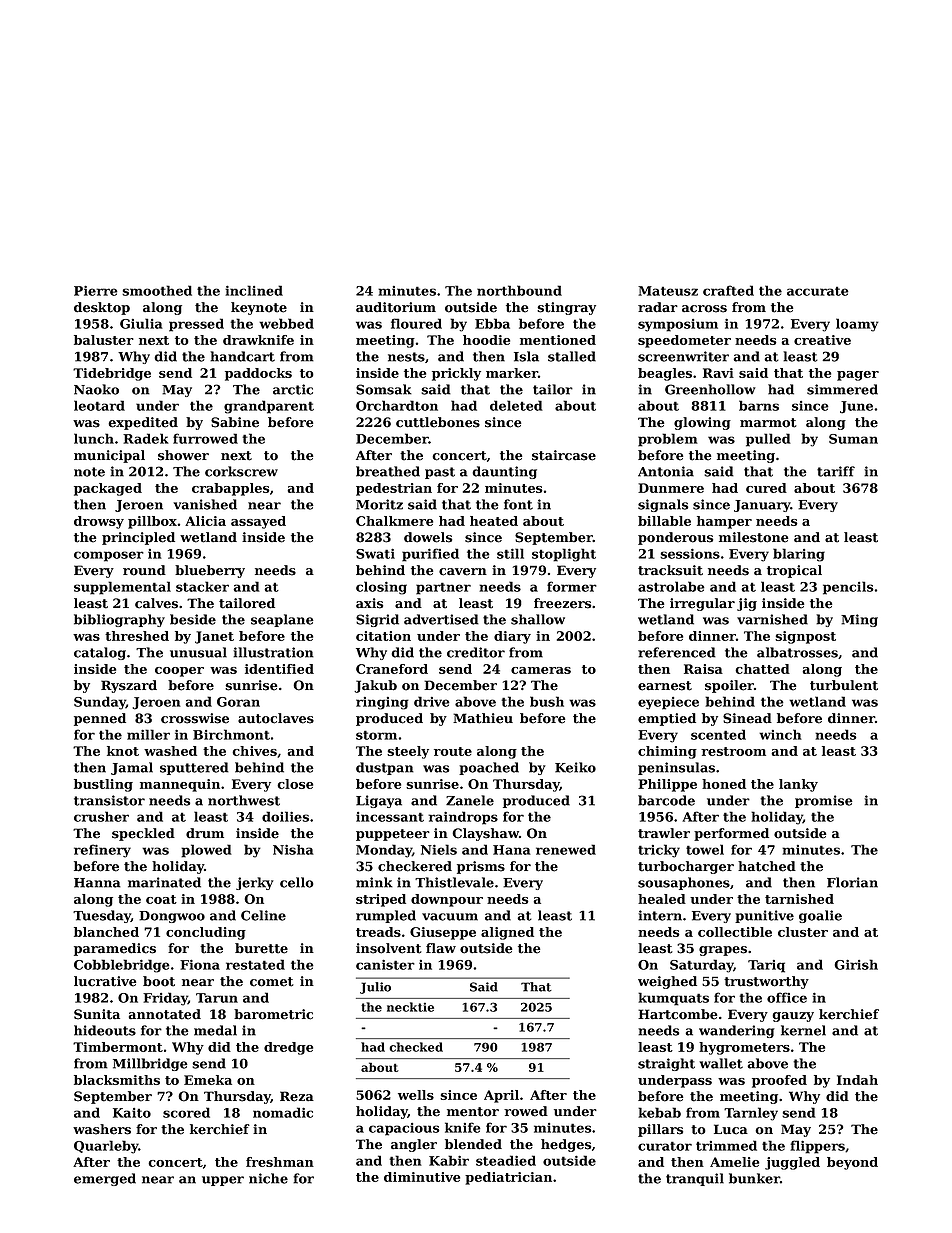 This screenshot has width=952, height=1233. What do you see at coordinates (695, 1179) in the screenshot?
I see `tranquil` at bounding box center [695, 1179].
